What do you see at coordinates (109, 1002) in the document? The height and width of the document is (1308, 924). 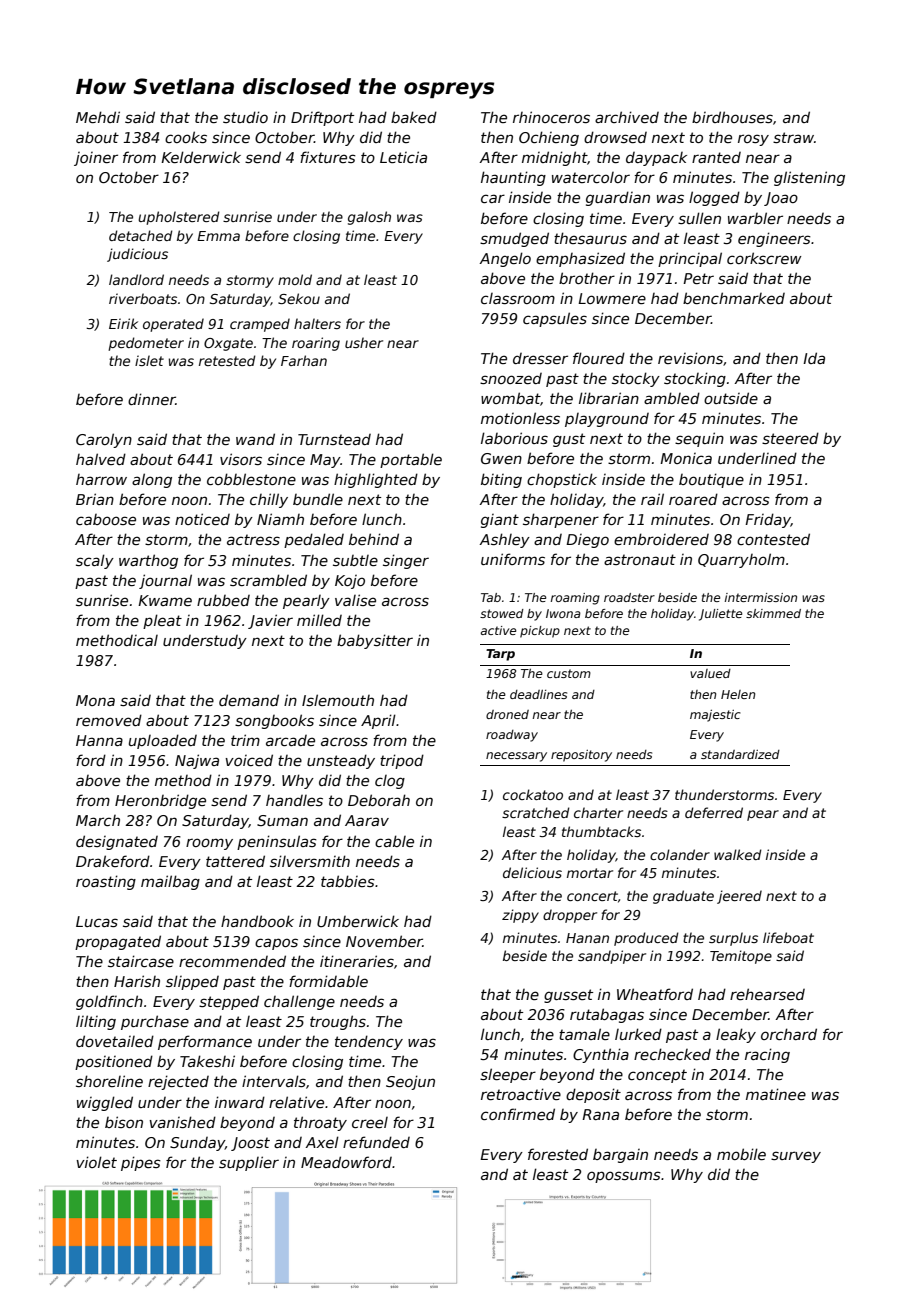 I see `goldfinch` at bounding box center [109, 1002].
